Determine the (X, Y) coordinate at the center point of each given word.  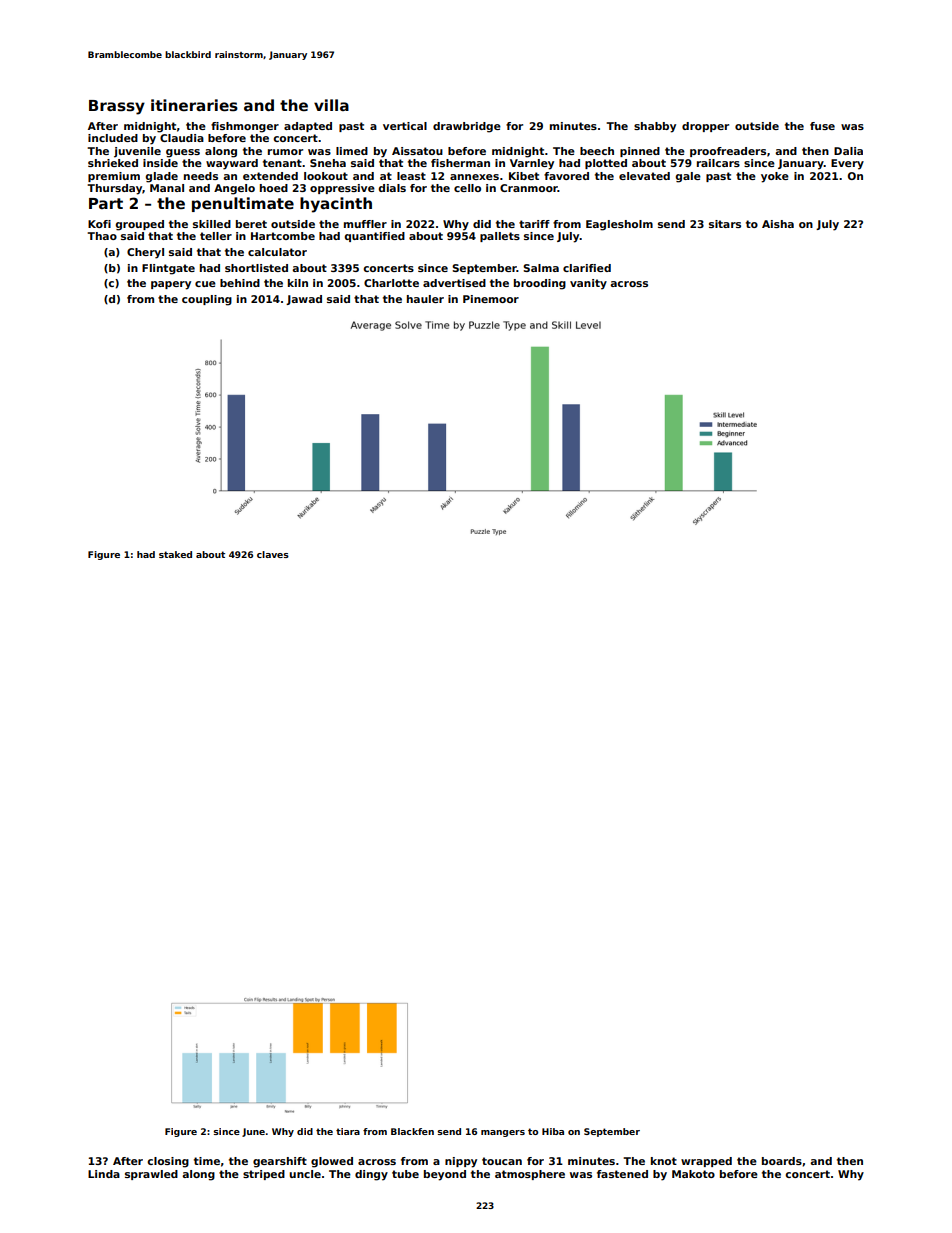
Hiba (553, 1131)
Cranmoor (529, 188)
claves (273, 554)
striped (264, 1175)
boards (782, 1161)
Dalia (848, 151)
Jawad (304, 300)
